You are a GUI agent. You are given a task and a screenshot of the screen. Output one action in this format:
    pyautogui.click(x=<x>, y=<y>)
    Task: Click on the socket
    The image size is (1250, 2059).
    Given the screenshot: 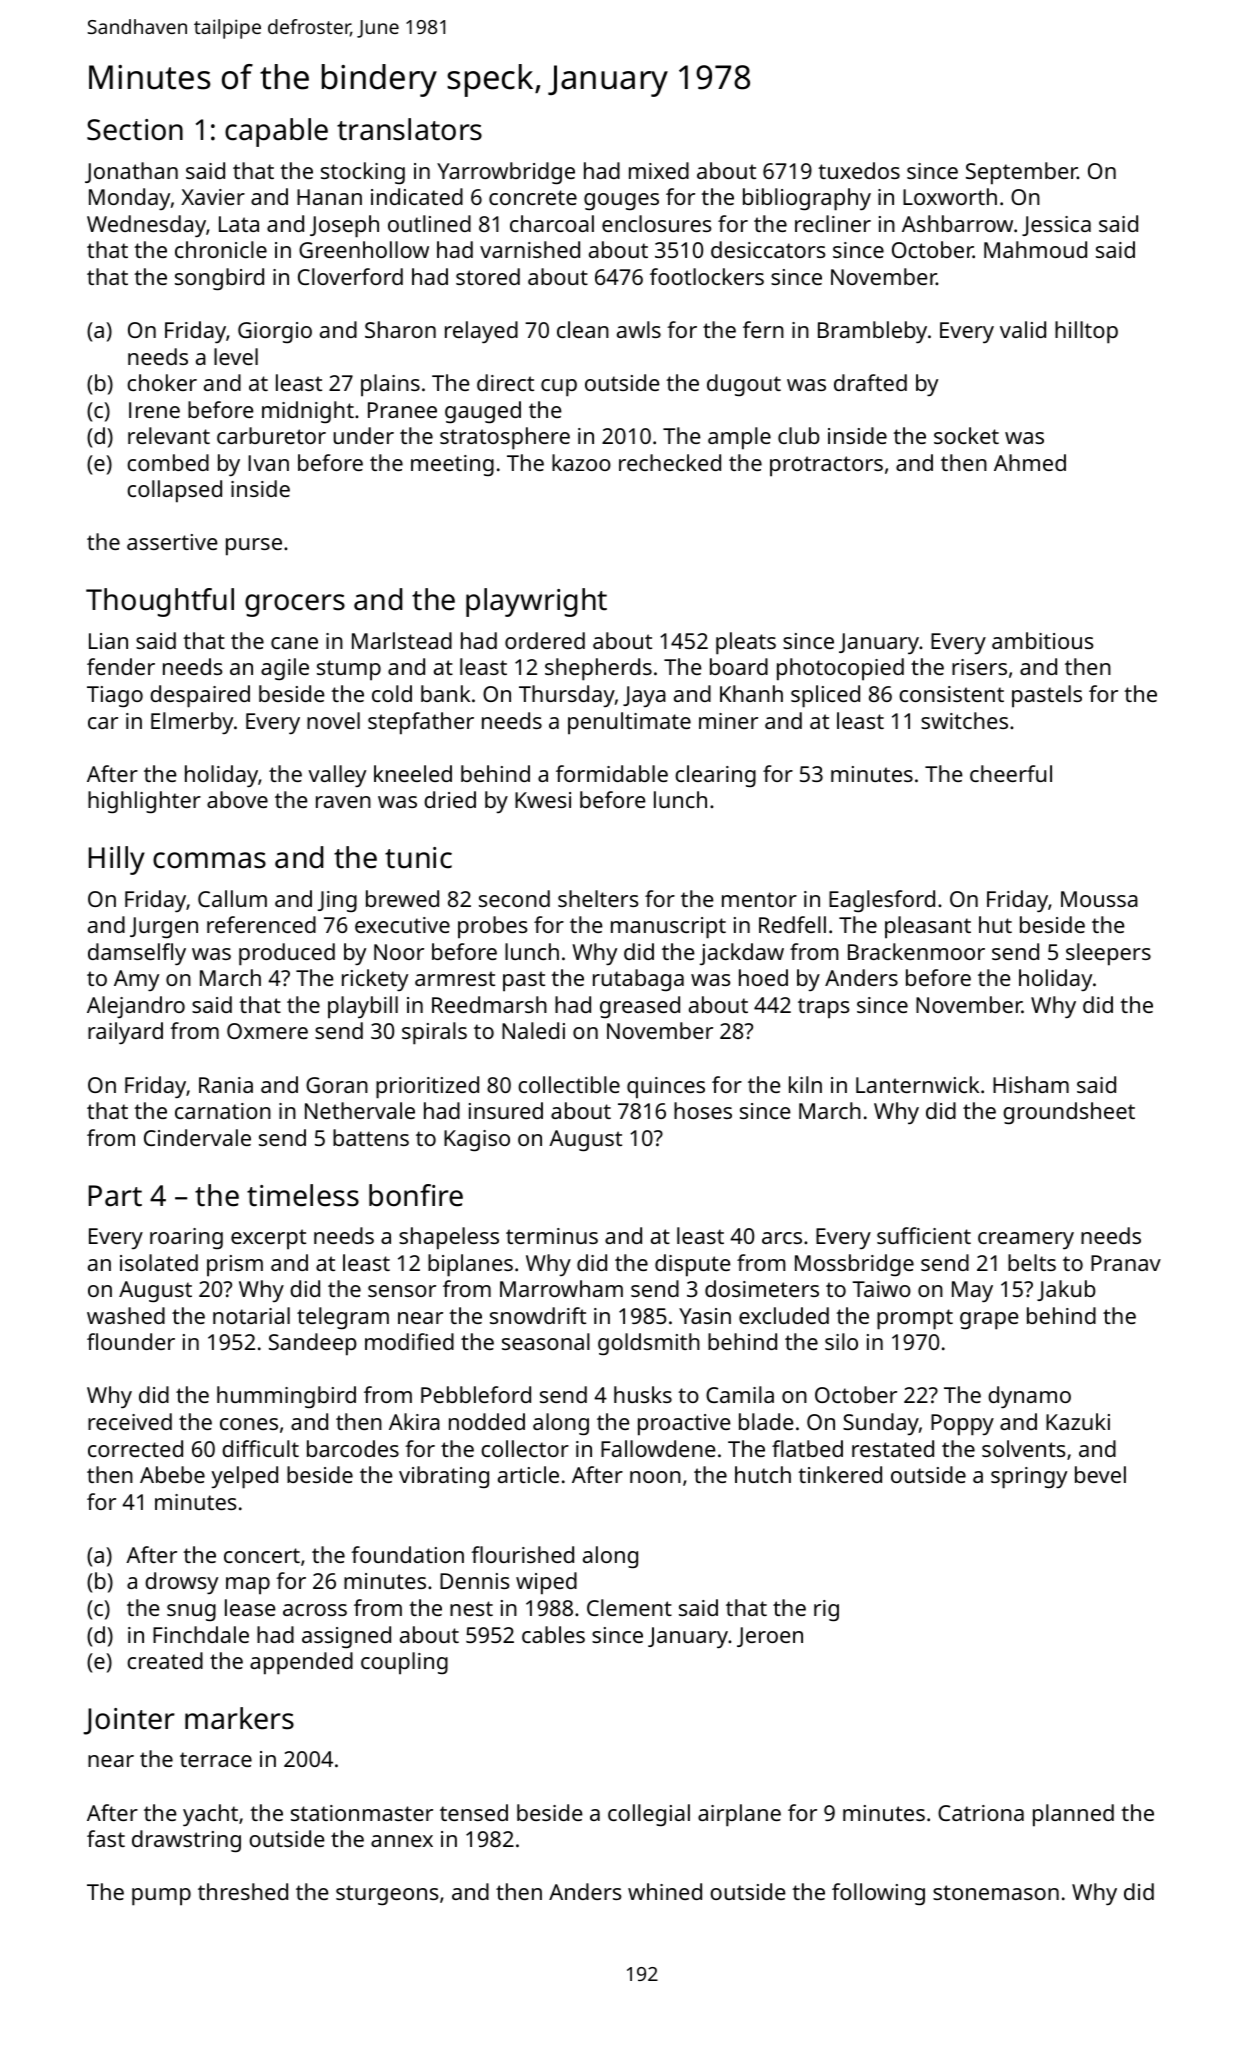 What is the action you would take?
    pyautogui.click(x=966, y=435)
